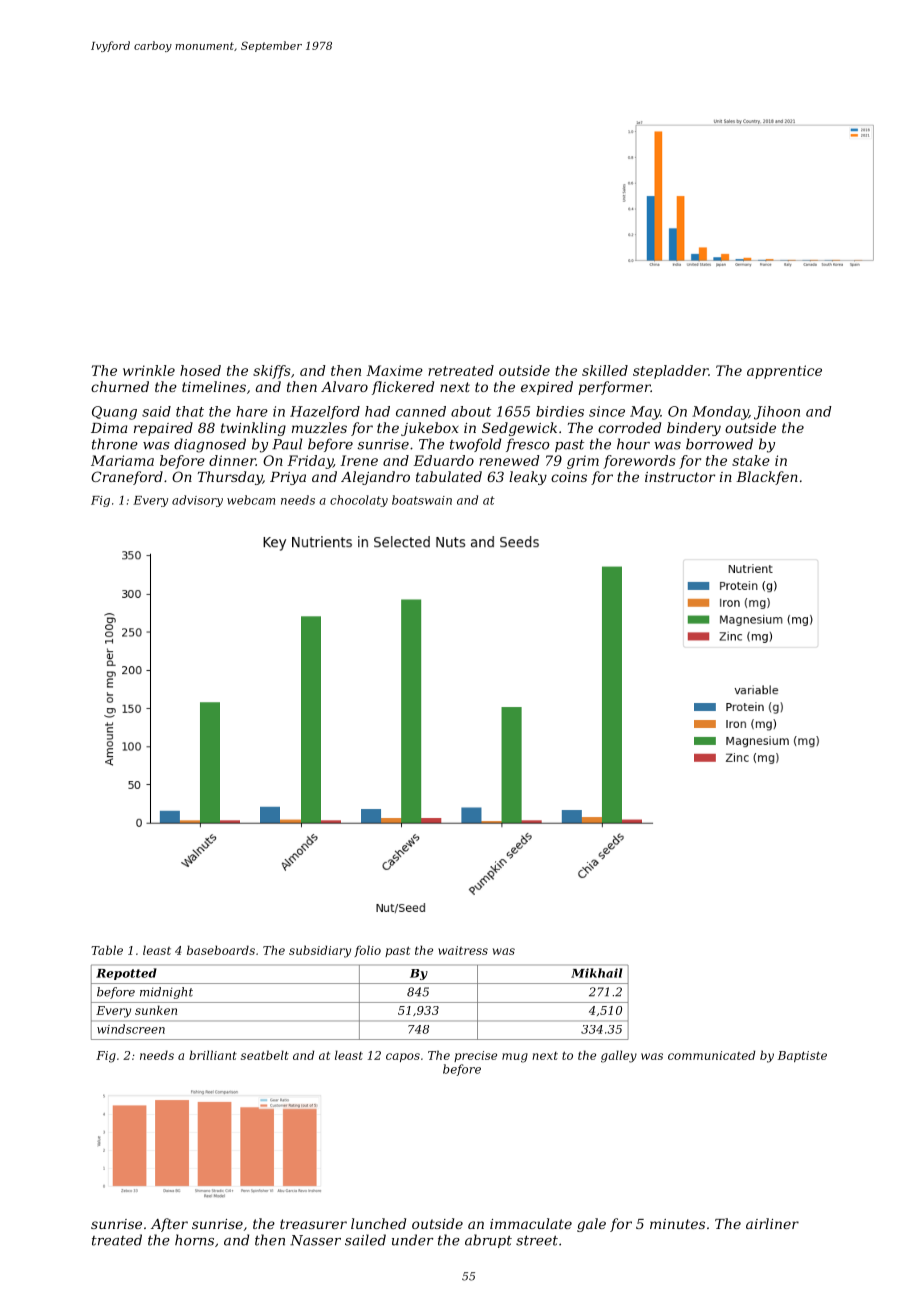  I want to click on instructor, so click(680, 477).
